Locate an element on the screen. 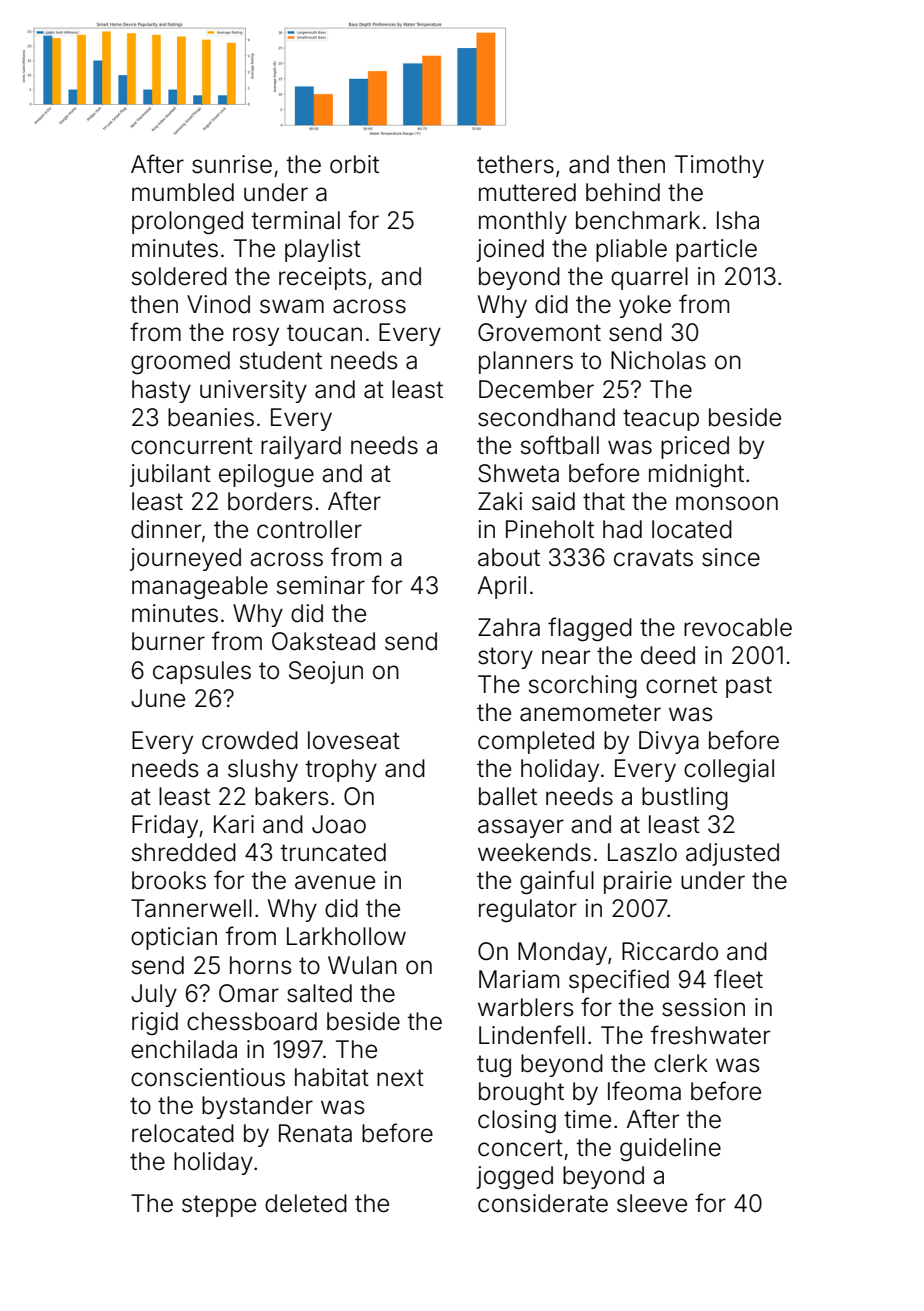  sunrise is located at coordinates (232, 164).
